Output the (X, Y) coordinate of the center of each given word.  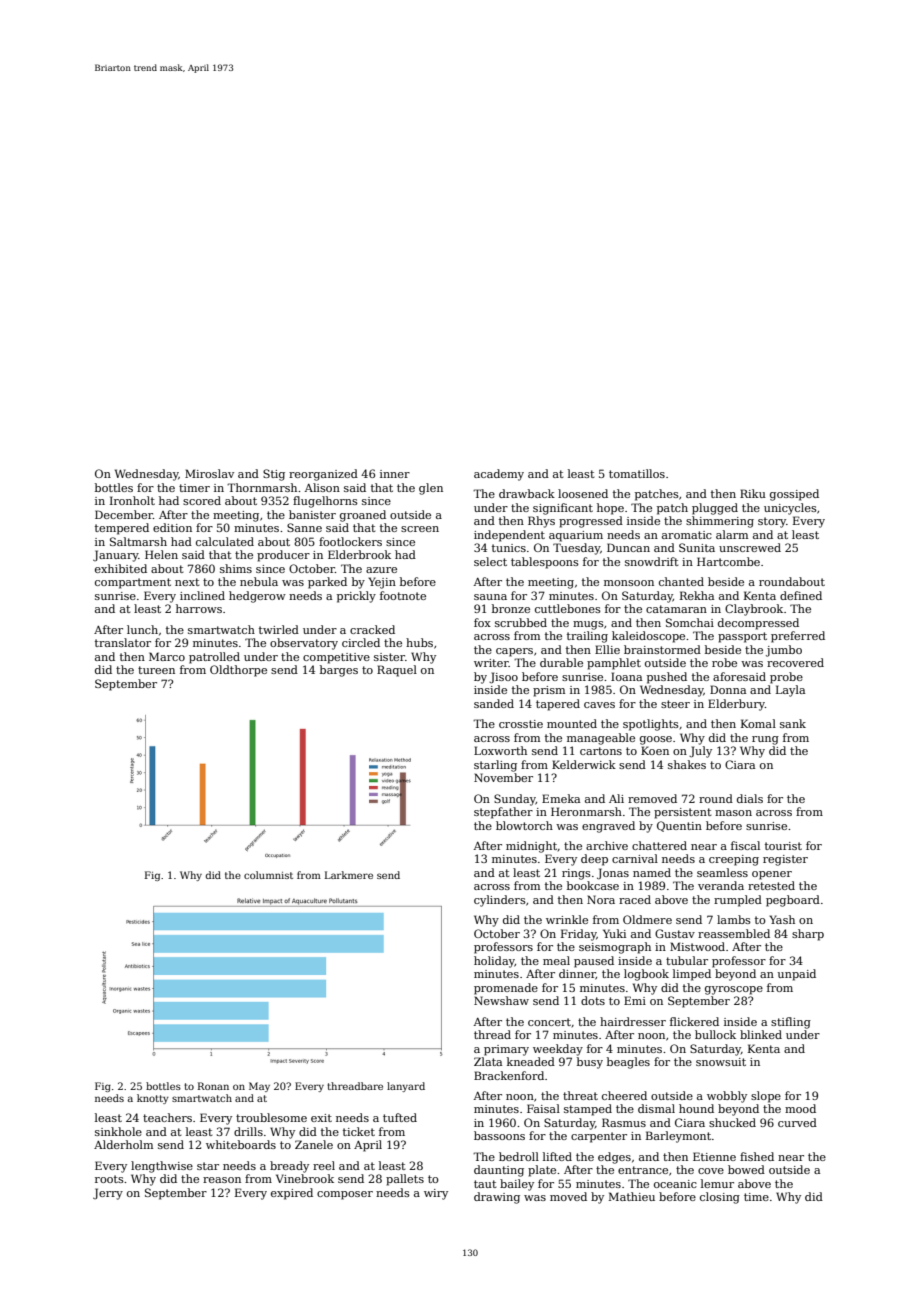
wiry (436, 1194)
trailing (587, 637)
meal (556, 960)
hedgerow (257, 597)
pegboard (793, 901)
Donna (728, 689)
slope (766, 1097)
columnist (268, 875)
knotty (153, 1099)
